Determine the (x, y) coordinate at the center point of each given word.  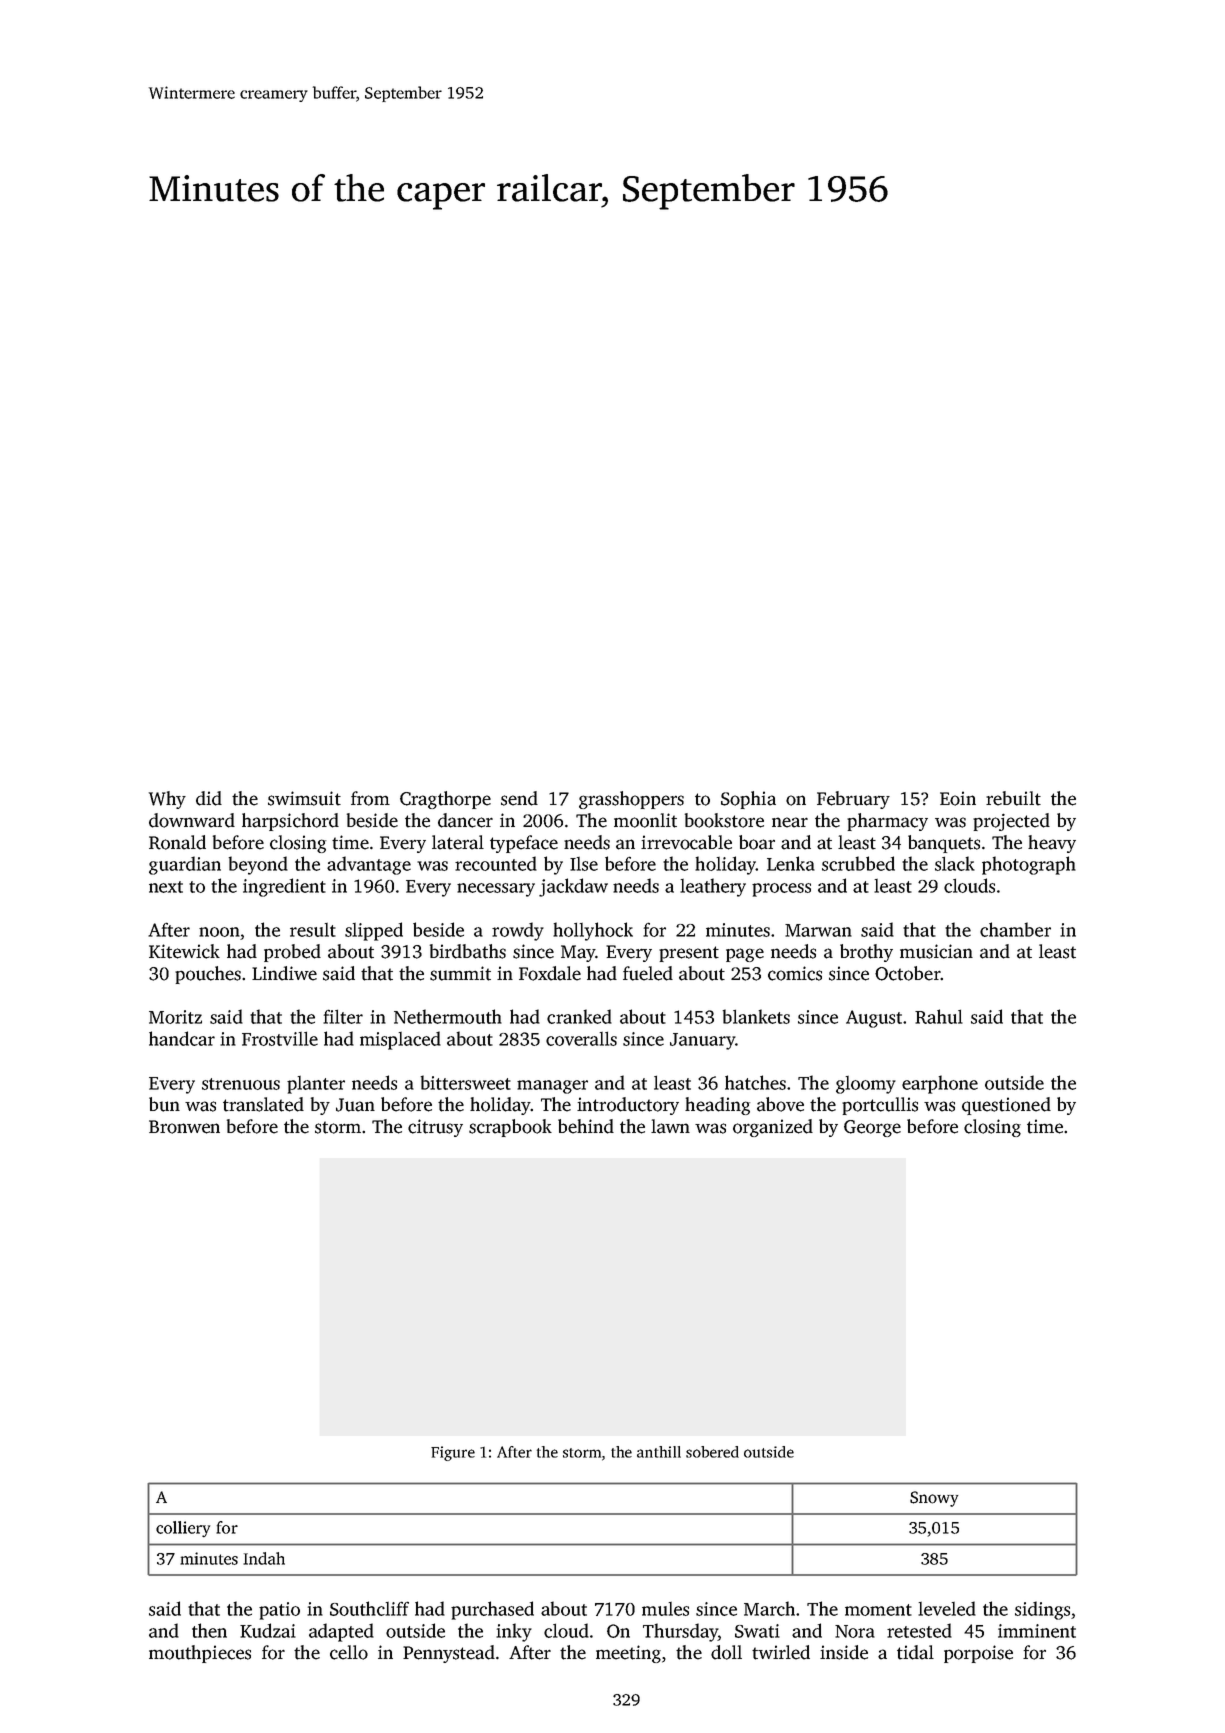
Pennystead (449, 1654)
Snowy (934, 1499)
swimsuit (304, 798)
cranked (579, 1016)
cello (349, 1652)
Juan (355, 1105)
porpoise (978, 1654)
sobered (712, 1452)
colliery (183, 1529)
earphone (940, 1084)
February (853, 800)
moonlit (645, 820)
